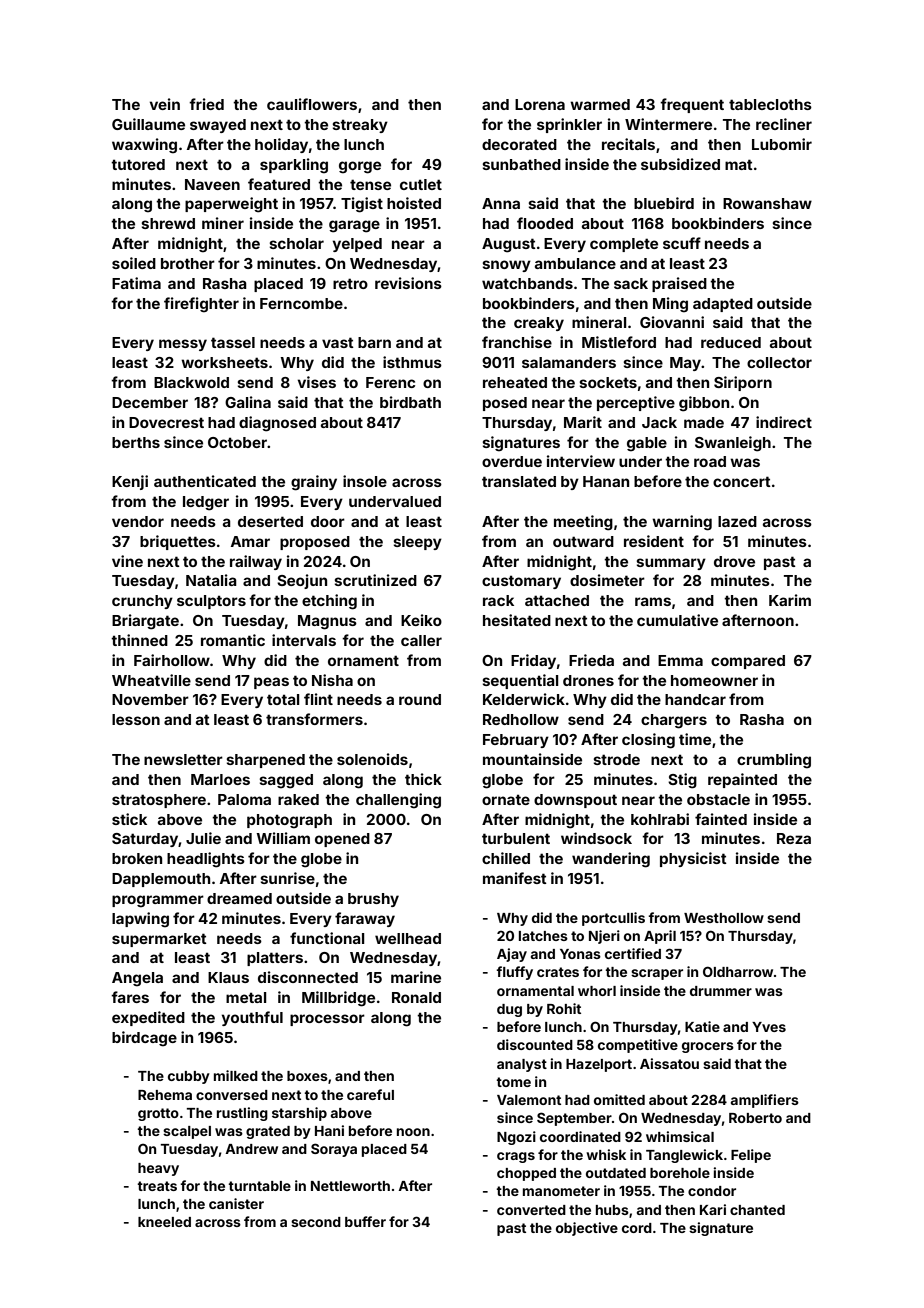 The height and width of the screenshot is (1308, 924). I want to click on stratosphere, so click(159, 801).
